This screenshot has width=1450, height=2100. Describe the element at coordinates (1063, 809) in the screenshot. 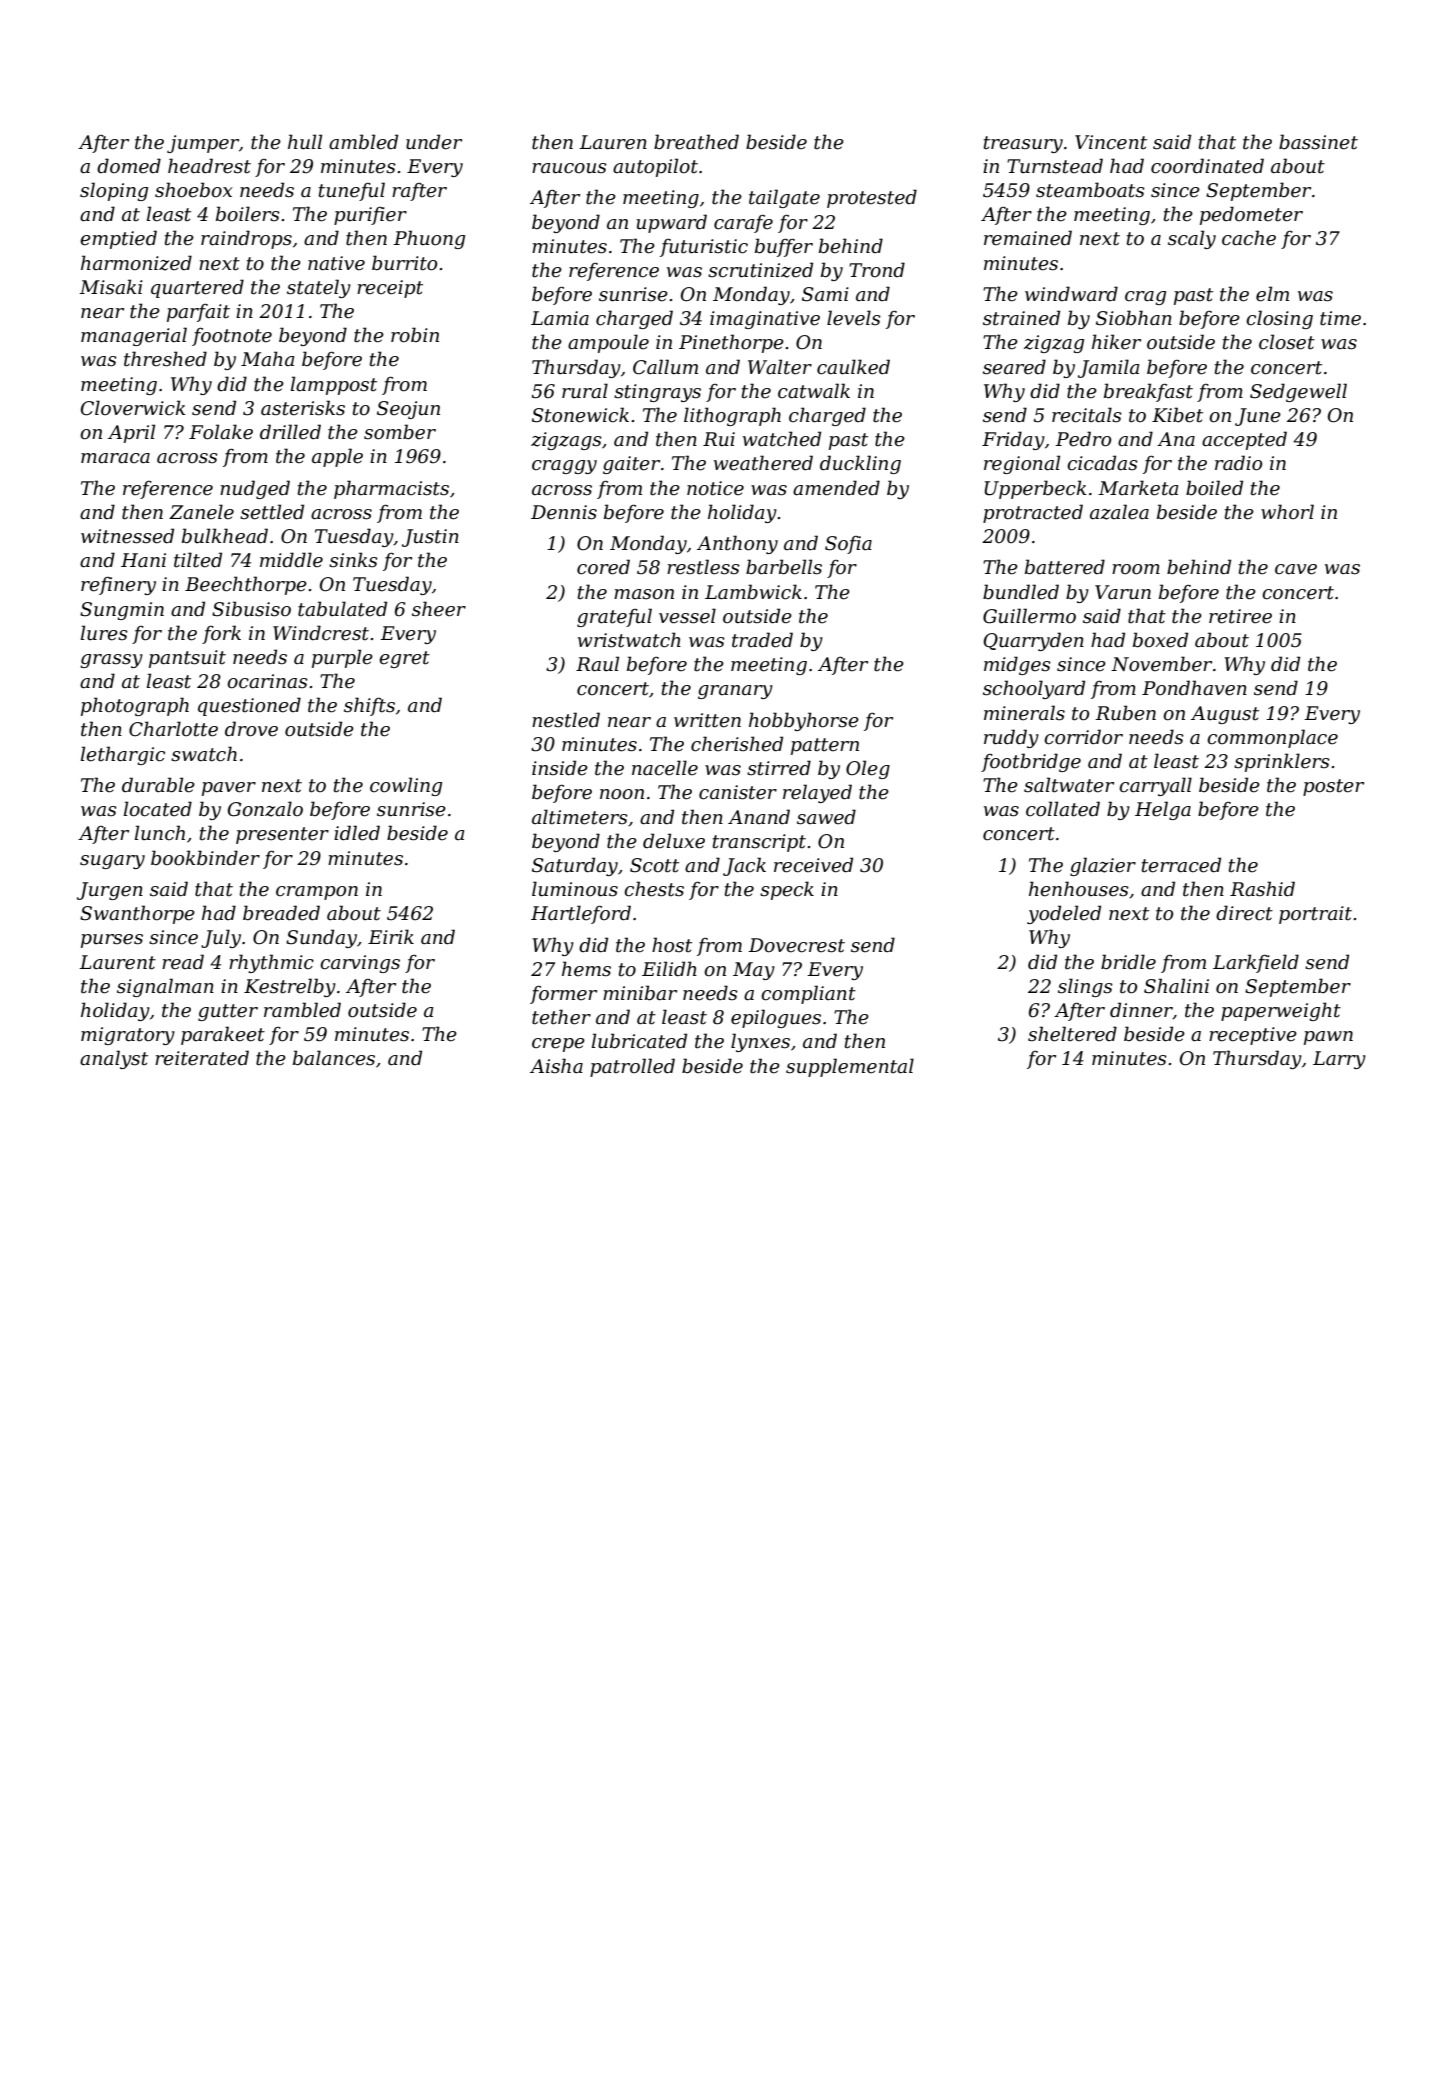

I see `collated` at that location.
